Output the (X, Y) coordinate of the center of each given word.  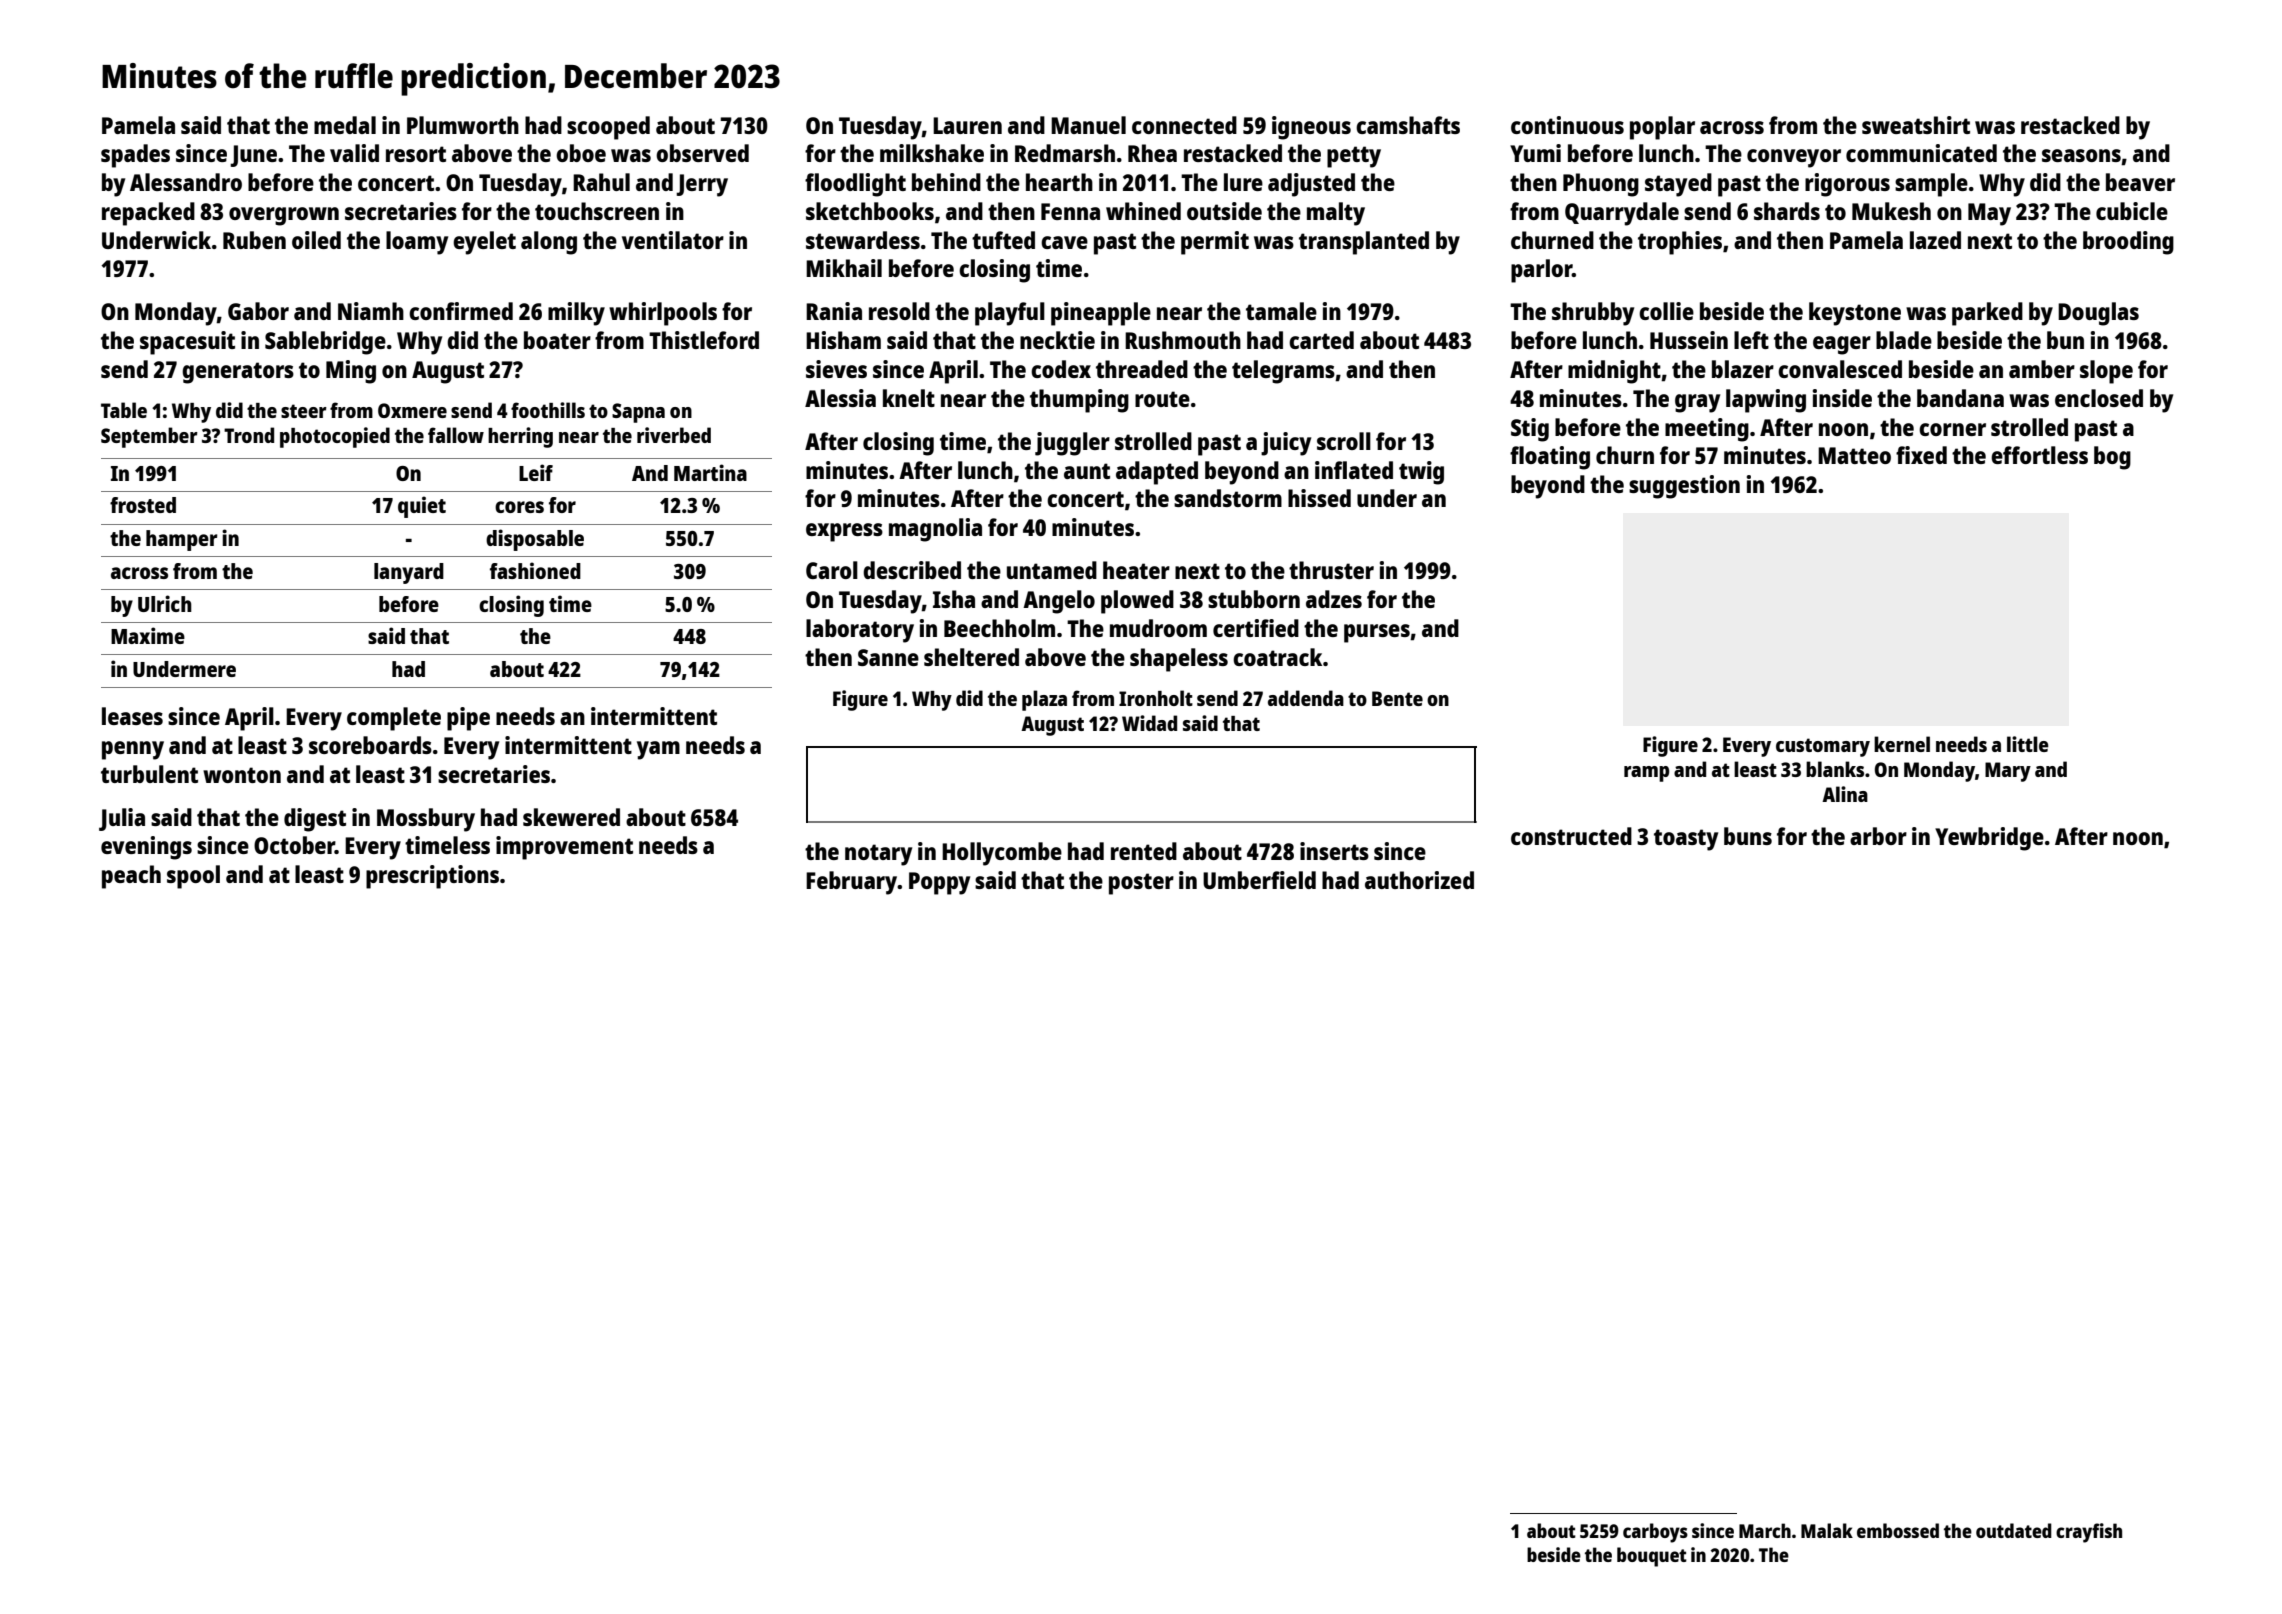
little (2028, 744)
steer (304, 411)
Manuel (1088, 125)
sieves (836, 369)
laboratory (860, 631)
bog (2112, 458)
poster (1141, 884)
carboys (1655, 1533)
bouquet (1652, 1557)
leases (132, 716)
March (1765, 1530)
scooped (608, 128)
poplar (1662, 128)
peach (131, 877)
